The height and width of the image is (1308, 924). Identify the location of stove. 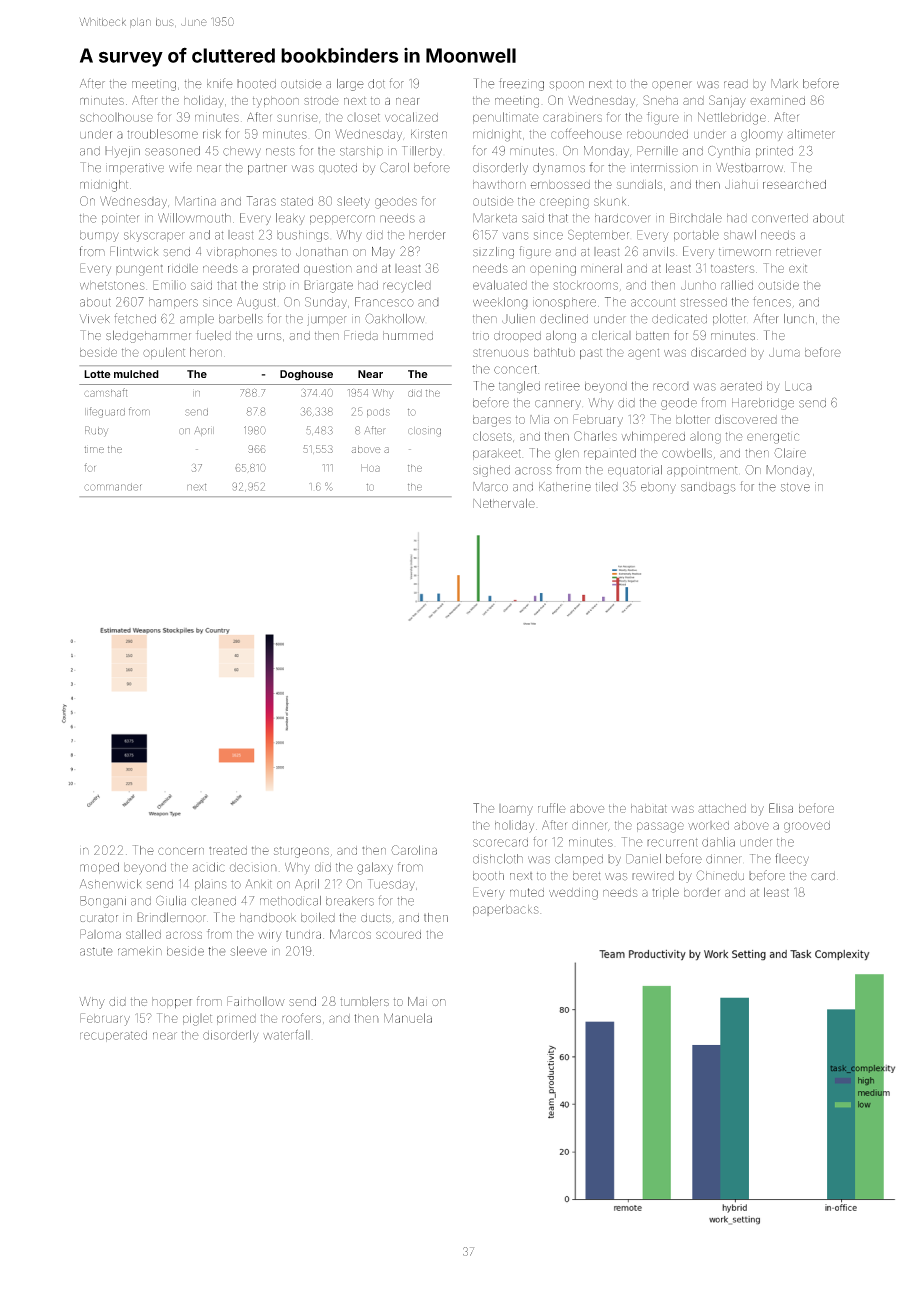
(795, 487).
